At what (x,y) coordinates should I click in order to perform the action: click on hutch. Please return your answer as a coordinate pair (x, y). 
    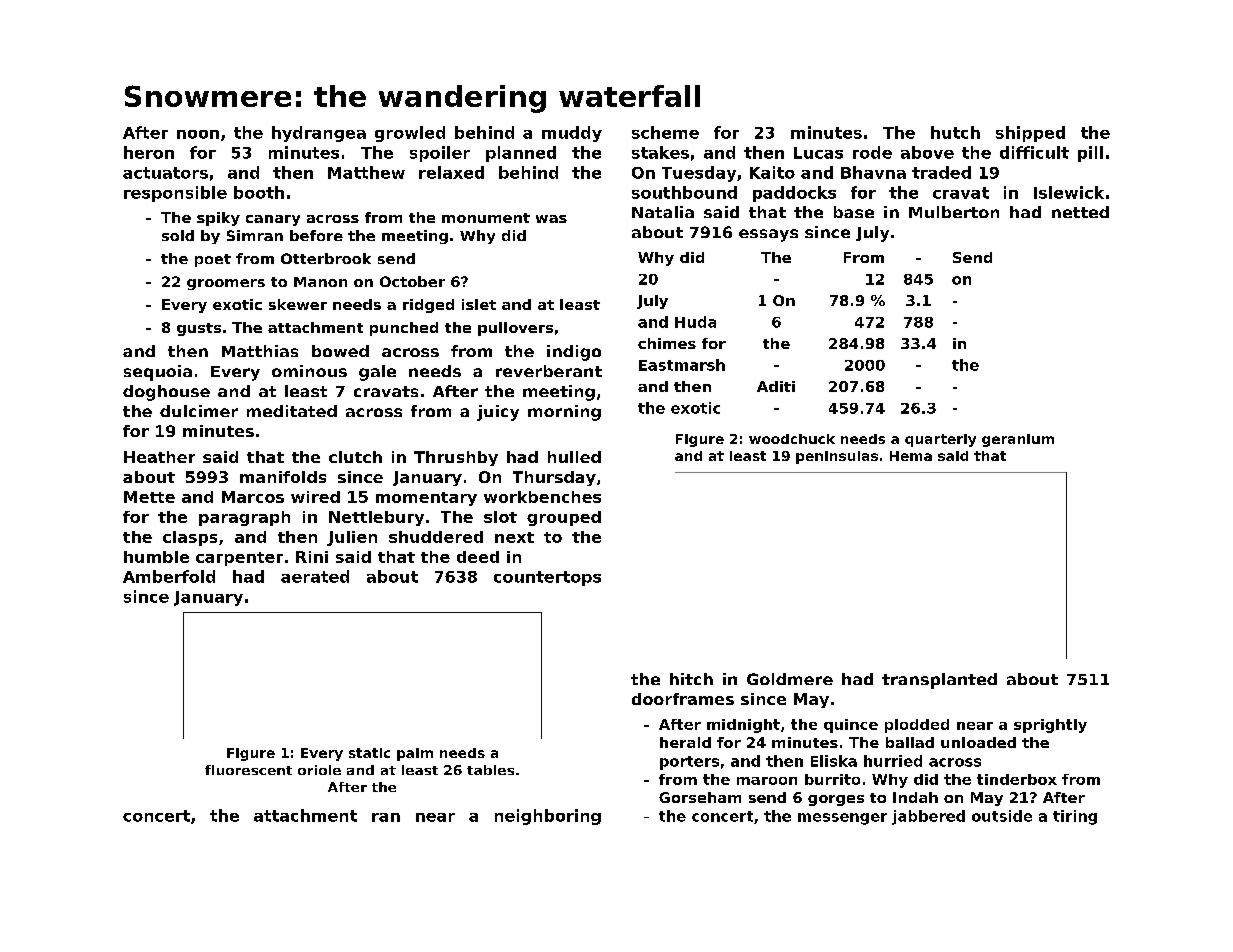
    Looking at the image, I should click on (955, 132).
